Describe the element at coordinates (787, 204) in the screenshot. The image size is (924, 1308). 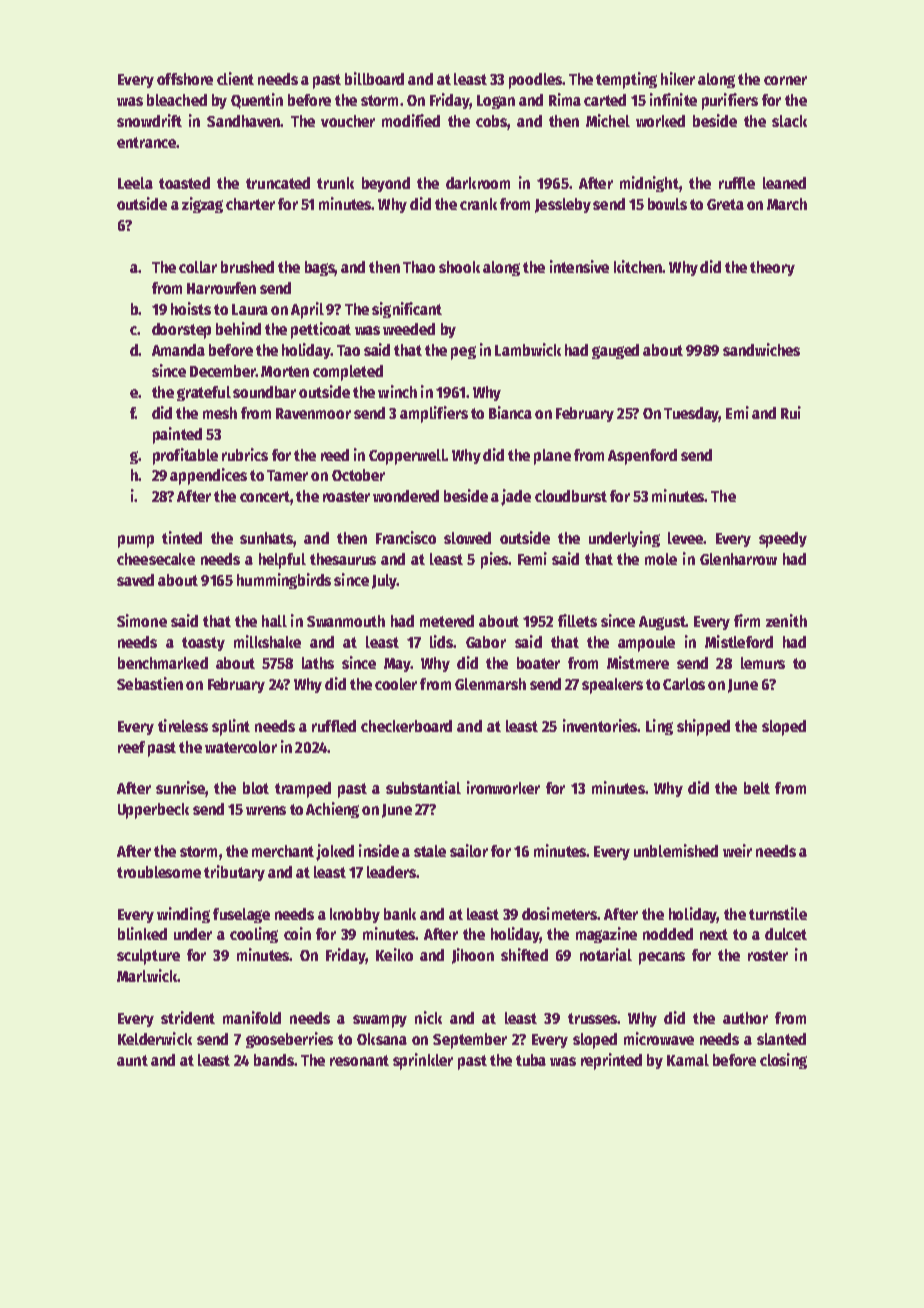
I see `March` at that location.
